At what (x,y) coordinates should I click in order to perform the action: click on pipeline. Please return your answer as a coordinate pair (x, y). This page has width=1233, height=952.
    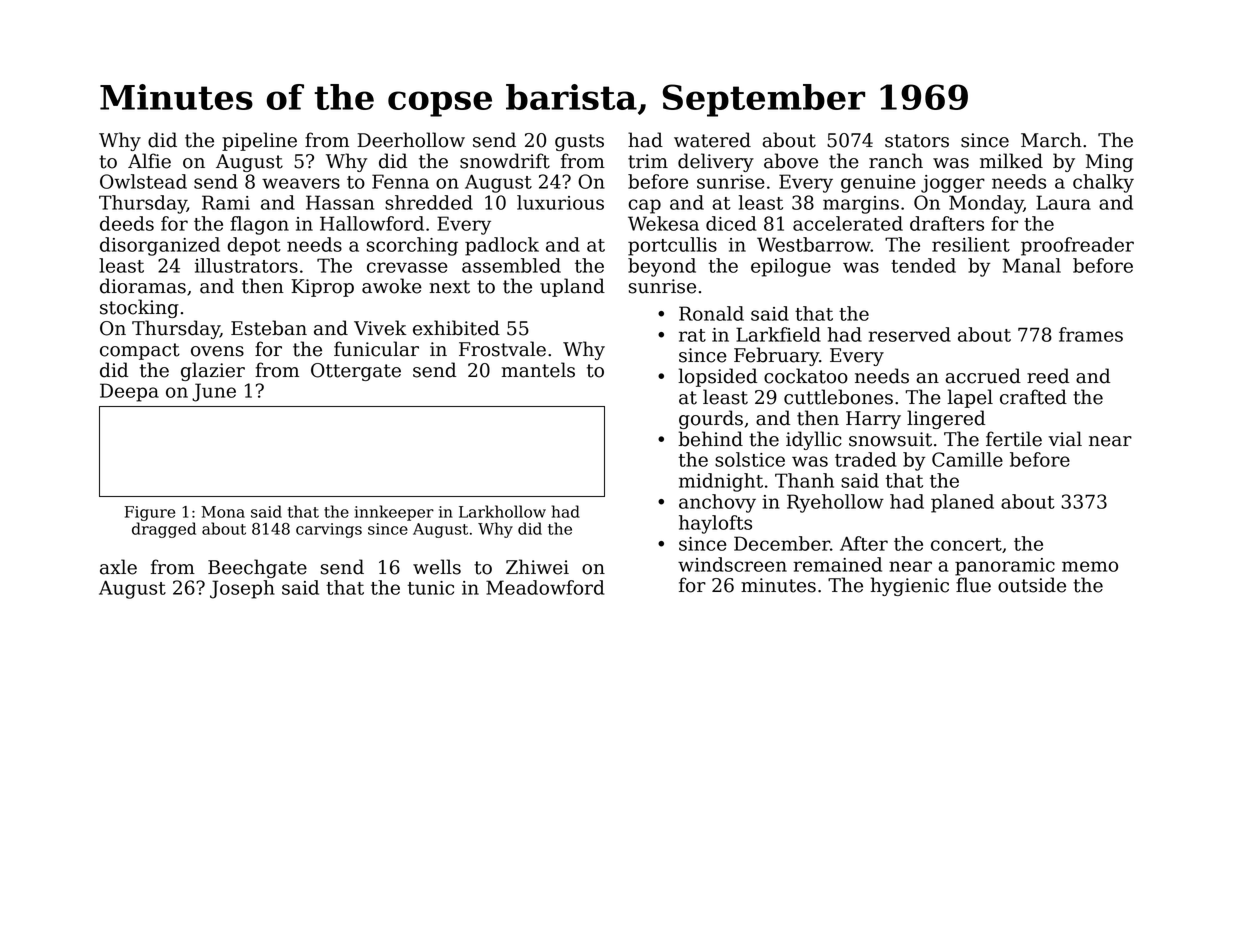
    Looking at the image, I should click on (259, 141).
